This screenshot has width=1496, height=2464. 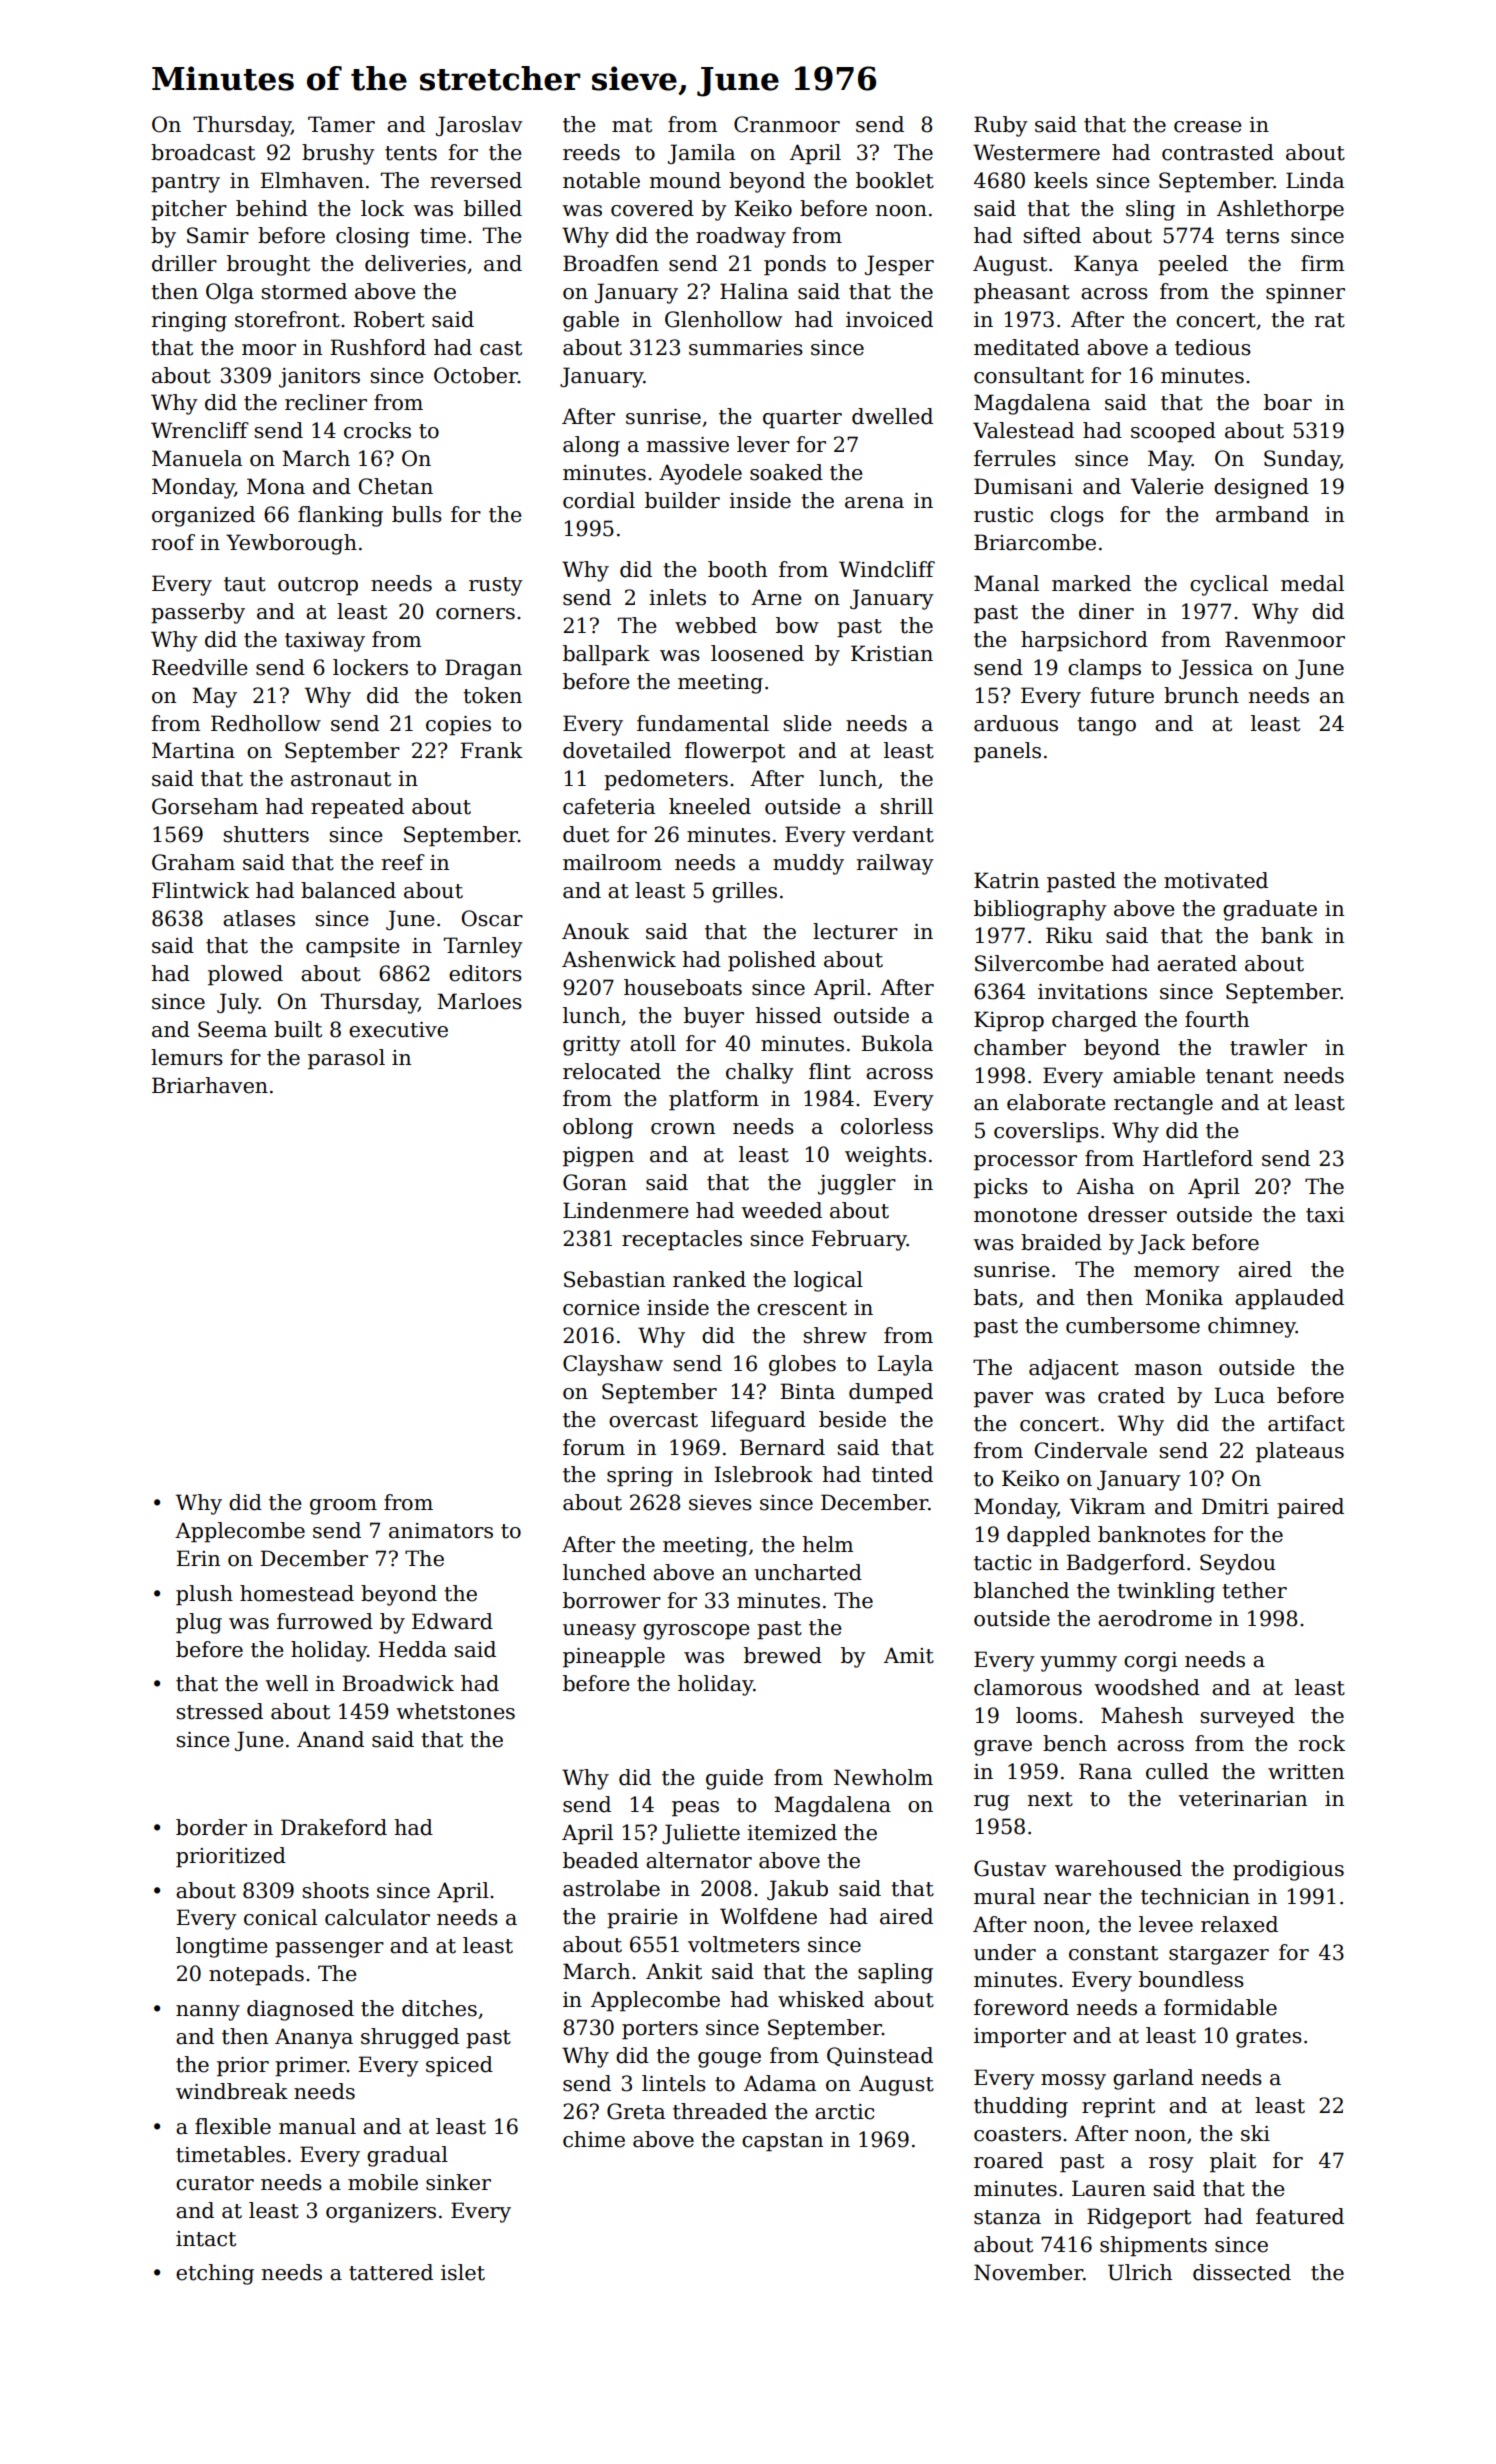 I want to click on crease, so click(x=1207, y=127).
